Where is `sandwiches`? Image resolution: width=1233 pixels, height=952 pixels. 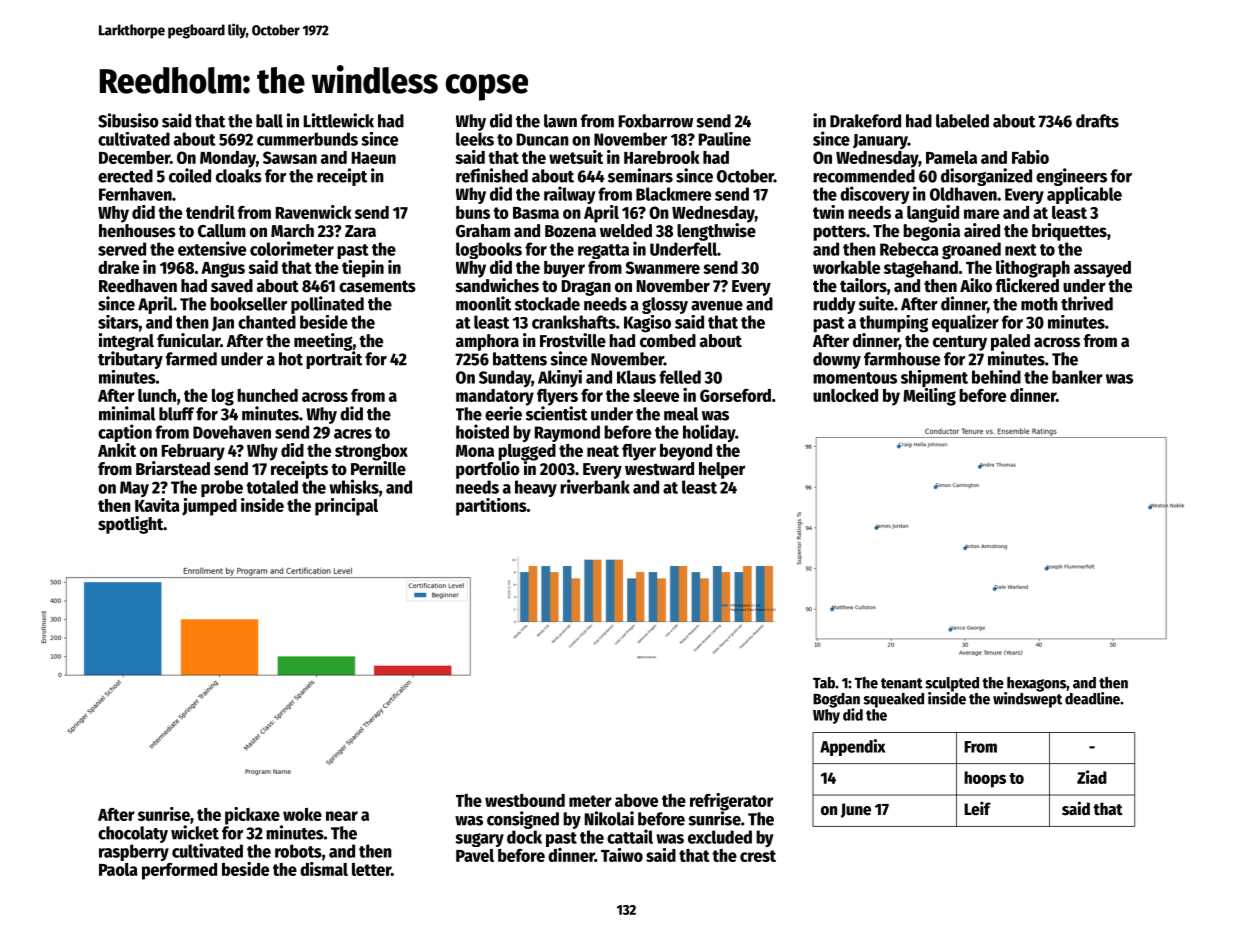 sandwiches is located at coordinates (497, 285).
